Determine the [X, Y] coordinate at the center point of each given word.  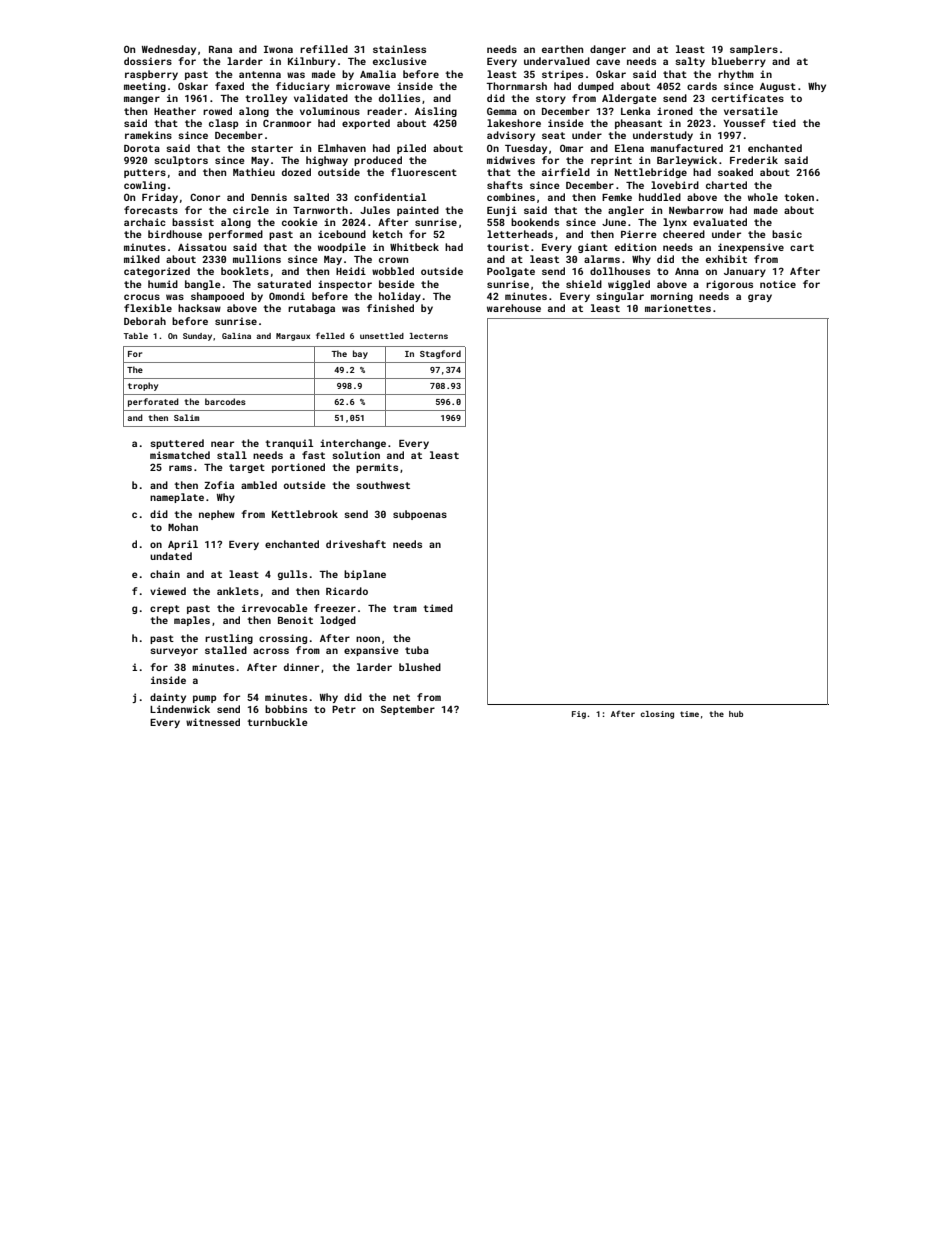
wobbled [393, 271]
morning [672, 297]
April [183, 545]
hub [736, 714]
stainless [399, 49]
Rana [220, 49]
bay [360, 354]
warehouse [514, 308]
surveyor [174, 652]
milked [142, 259]
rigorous [729, 285]
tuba [417, 650]
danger [608, 50]
